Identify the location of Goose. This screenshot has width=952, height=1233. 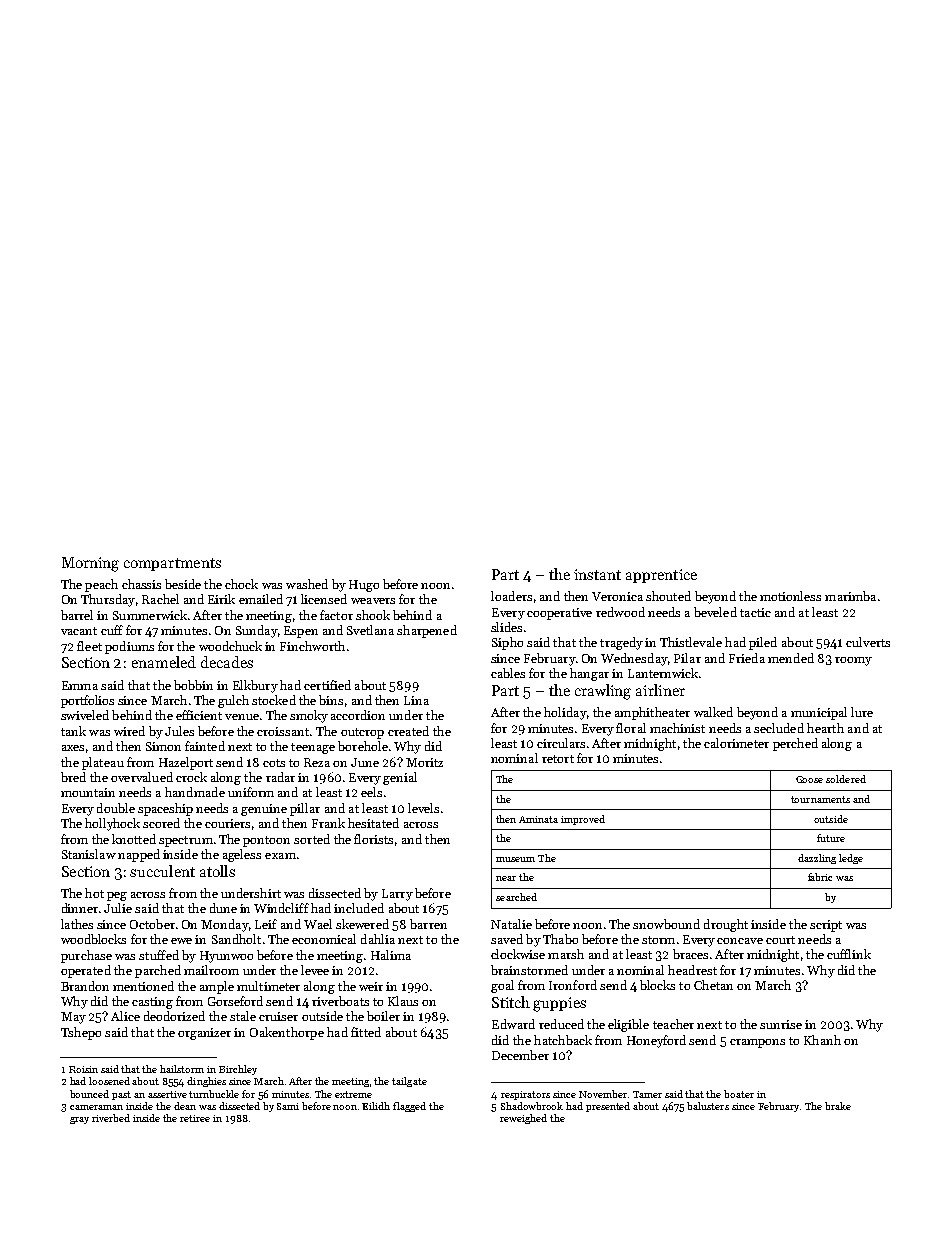
(809, 779).
